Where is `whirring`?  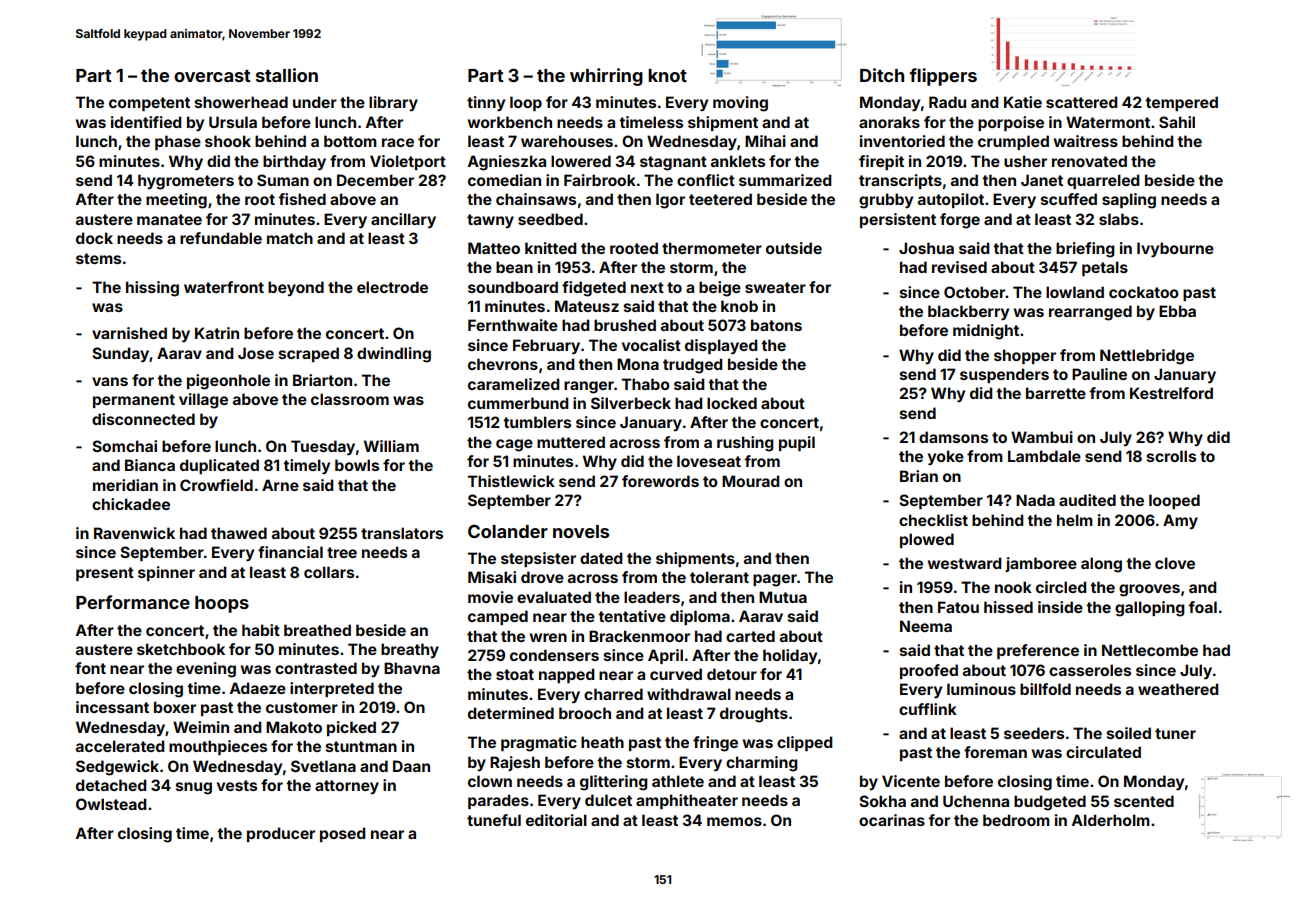
whirring is located at coordinates (606, 77).
